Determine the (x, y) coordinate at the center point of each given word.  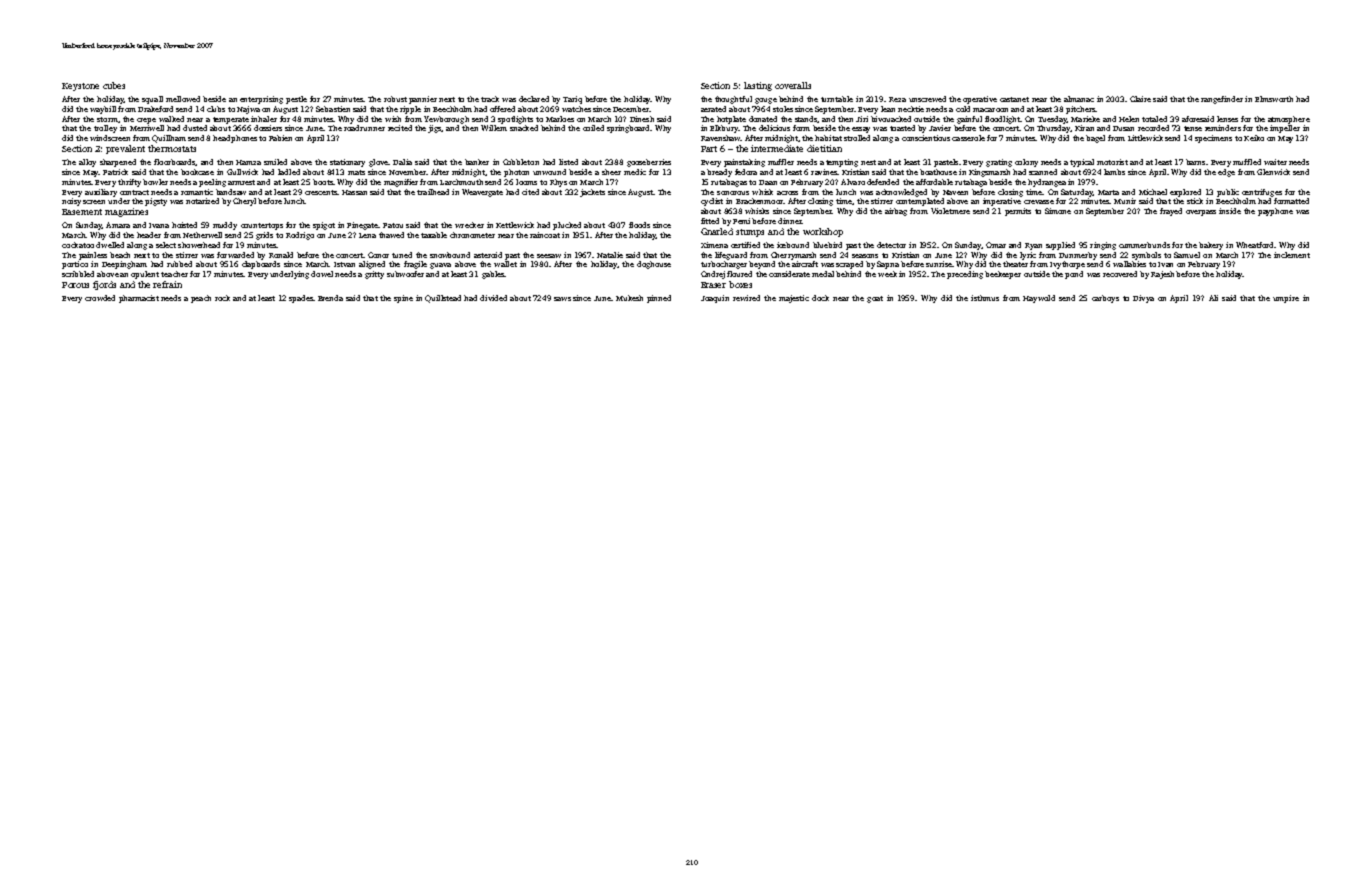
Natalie (610, 255)
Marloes (560, 119)
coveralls (793, 85)
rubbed (179, 264)
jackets (592, 193)
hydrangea (1047, 183)
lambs (1114, 172)
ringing (1103, 246)
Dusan (1123, 128)
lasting (758, 86)
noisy (71, 202)
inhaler (264, 119)
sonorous (733, 193)
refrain (167, 284)
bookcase (197, 172)
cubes (114, 85)
